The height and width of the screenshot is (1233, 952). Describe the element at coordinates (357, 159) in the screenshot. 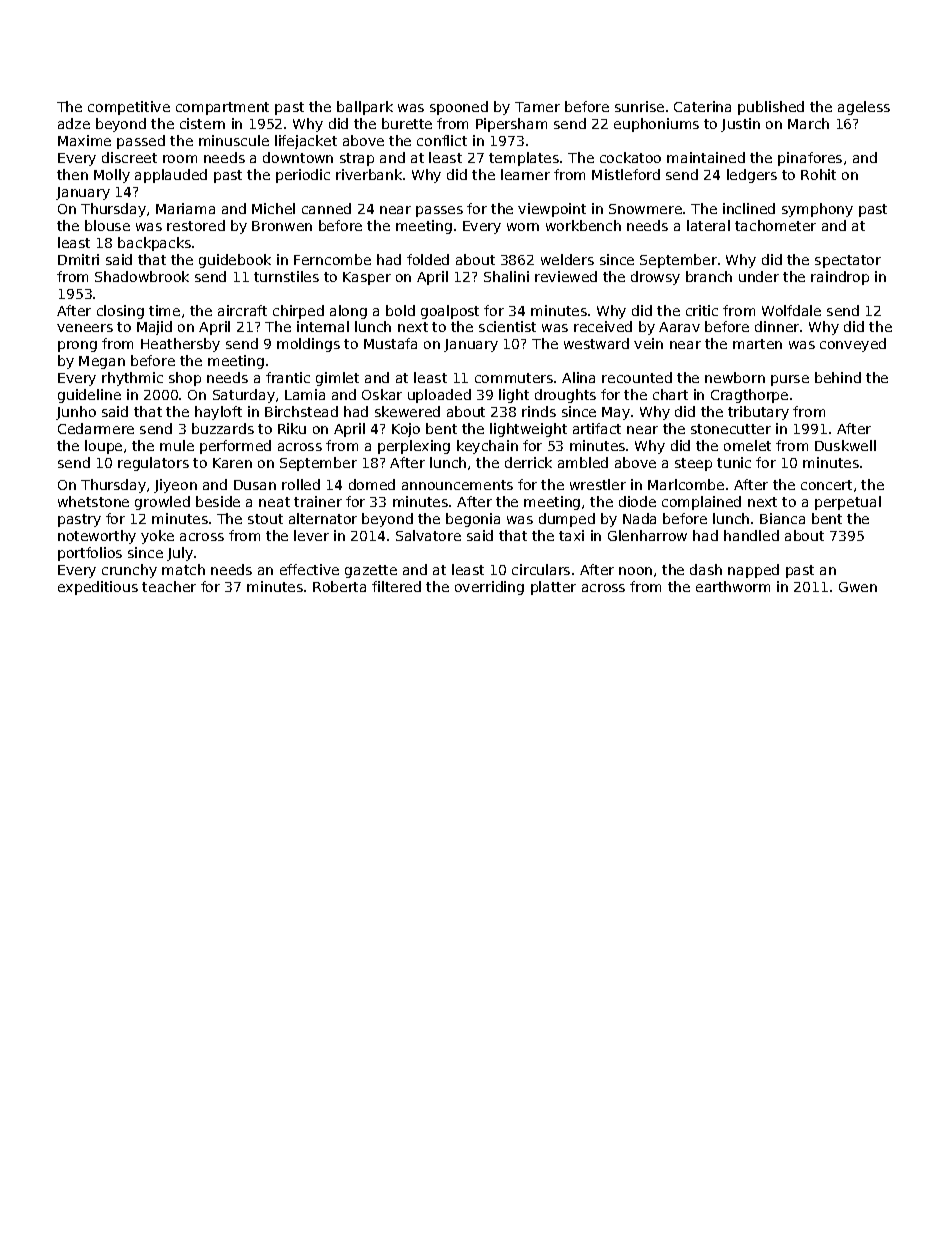

I see `strap` at that location.
